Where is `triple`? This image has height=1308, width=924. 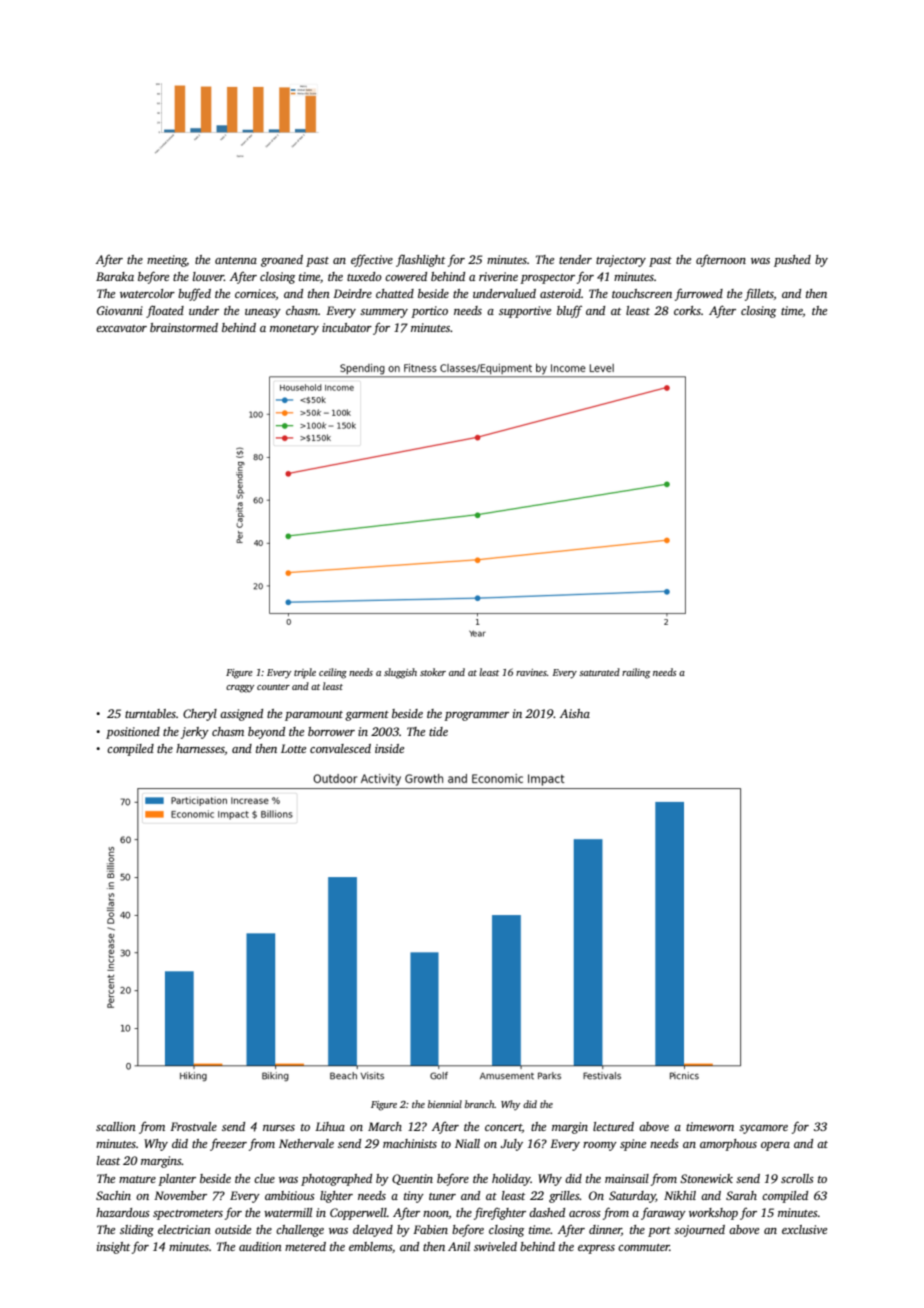 triple is located at coordinates (305, 673).
